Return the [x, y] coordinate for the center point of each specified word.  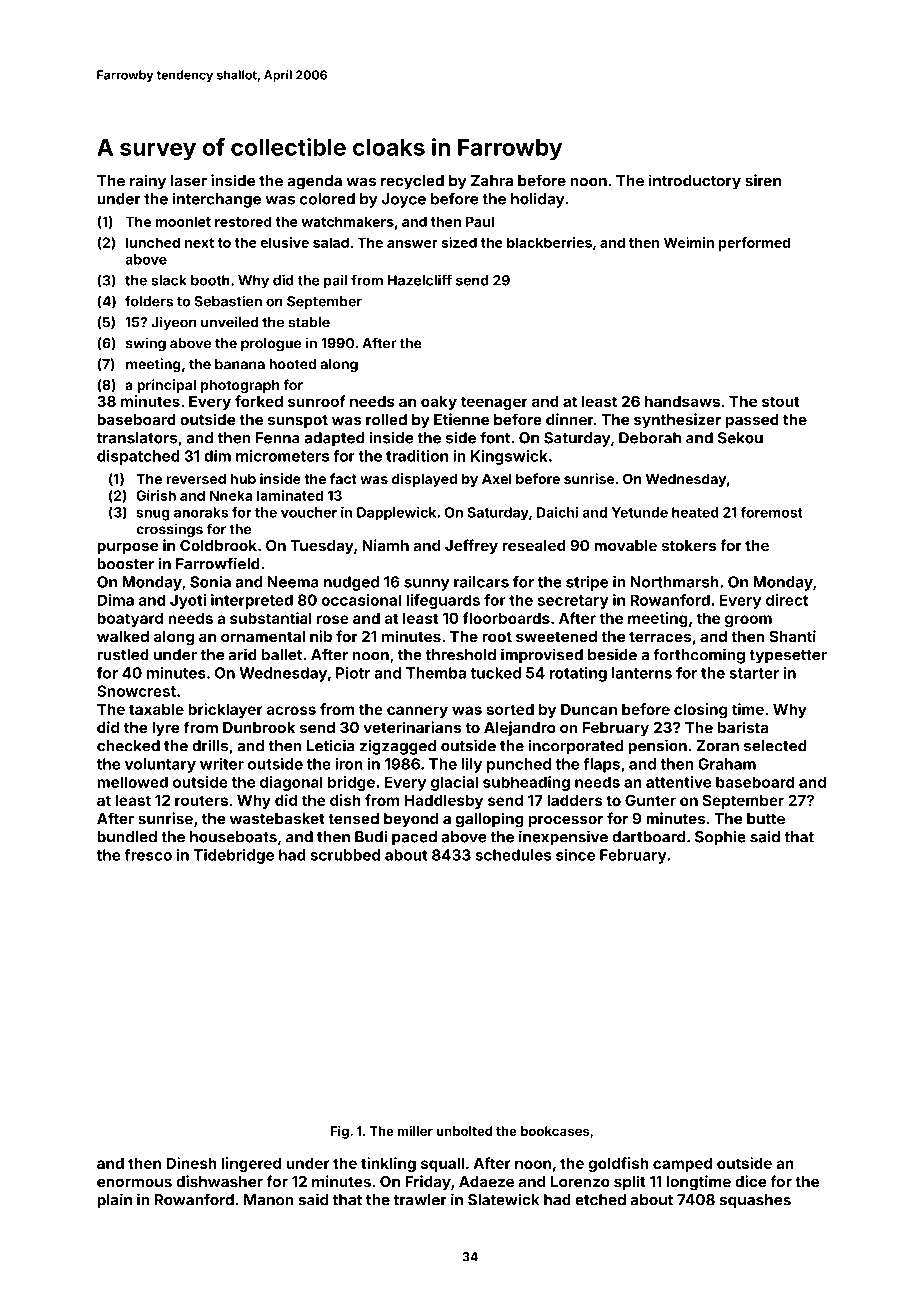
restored [243, 221]
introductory [695, 182]
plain [114, 1201]
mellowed [132, 782]
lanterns [642, 673]
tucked [495, 673]
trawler [420, 1200]
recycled [412, 182]
